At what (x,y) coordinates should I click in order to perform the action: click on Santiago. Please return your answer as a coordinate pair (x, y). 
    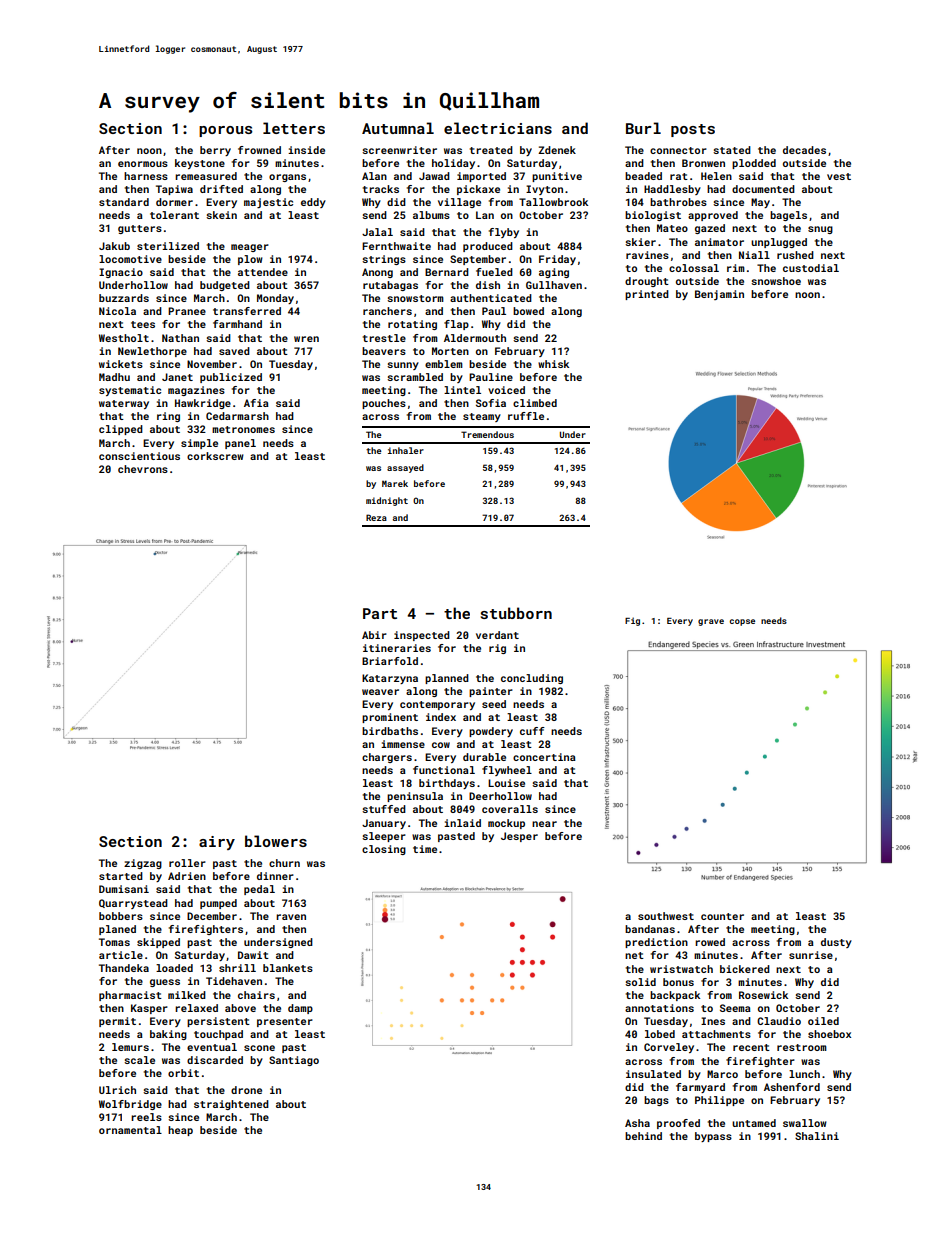
    Looking at the image, I should click on (294, 1061).
